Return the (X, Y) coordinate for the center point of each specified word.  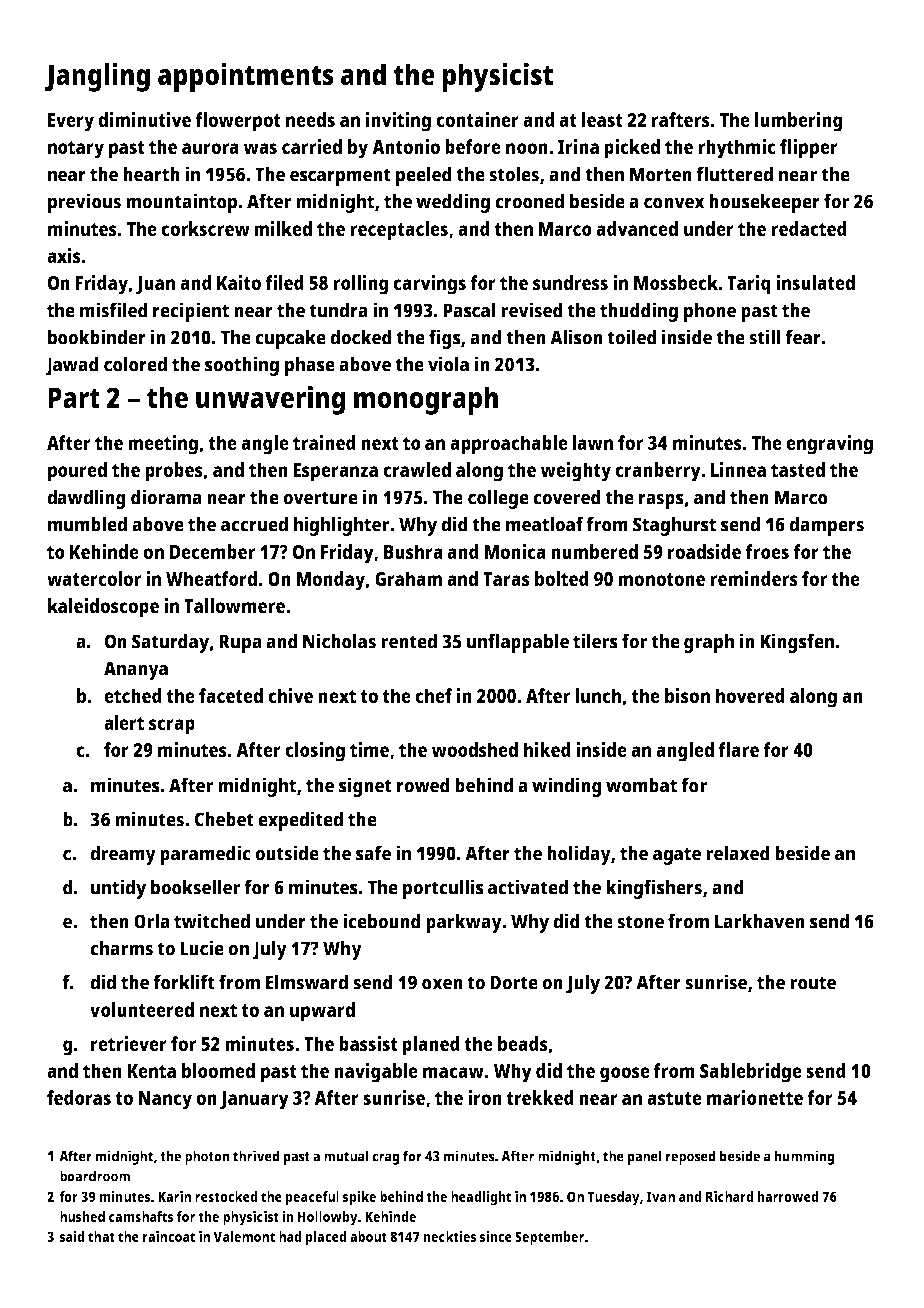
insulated (815, 282)
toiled (632, 337)
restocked (226, 1196)
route (813, 983)
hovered (750, 695)
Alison (576, 337)
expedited (300, 821)
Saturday (171, 643)
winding (567, 787)
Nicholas (339, 641)
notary (76, 150)
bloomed (218, 1070)
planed (431, 1046)
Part (74, 398)
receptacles (399, 231)
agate (677, 856)
